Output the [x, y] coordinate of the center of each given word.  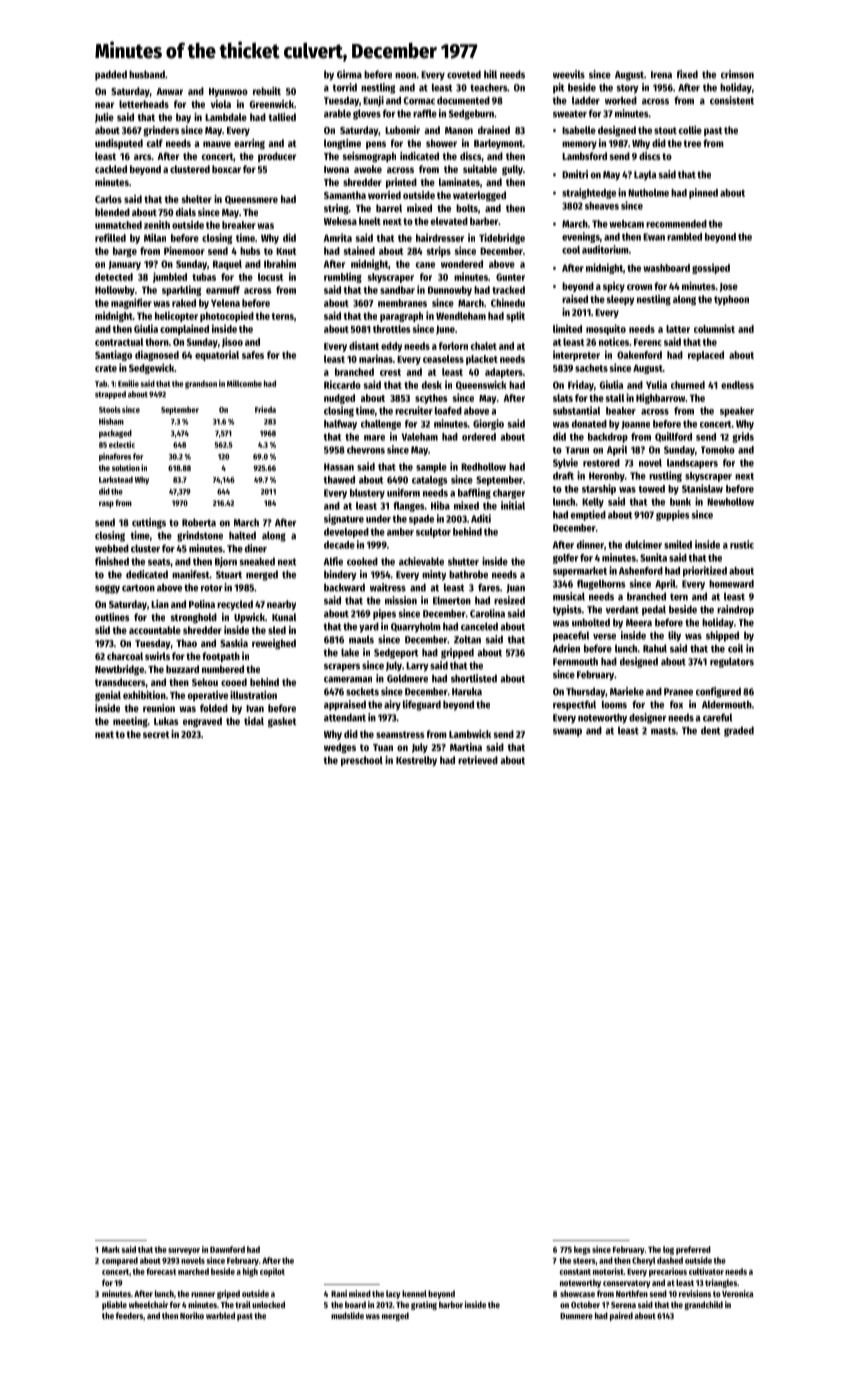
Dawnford [227, 1249]
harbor [451, 1304]
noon [405, 75]
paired [621, 1316]
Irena [661, 75]
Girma [349, 74]
